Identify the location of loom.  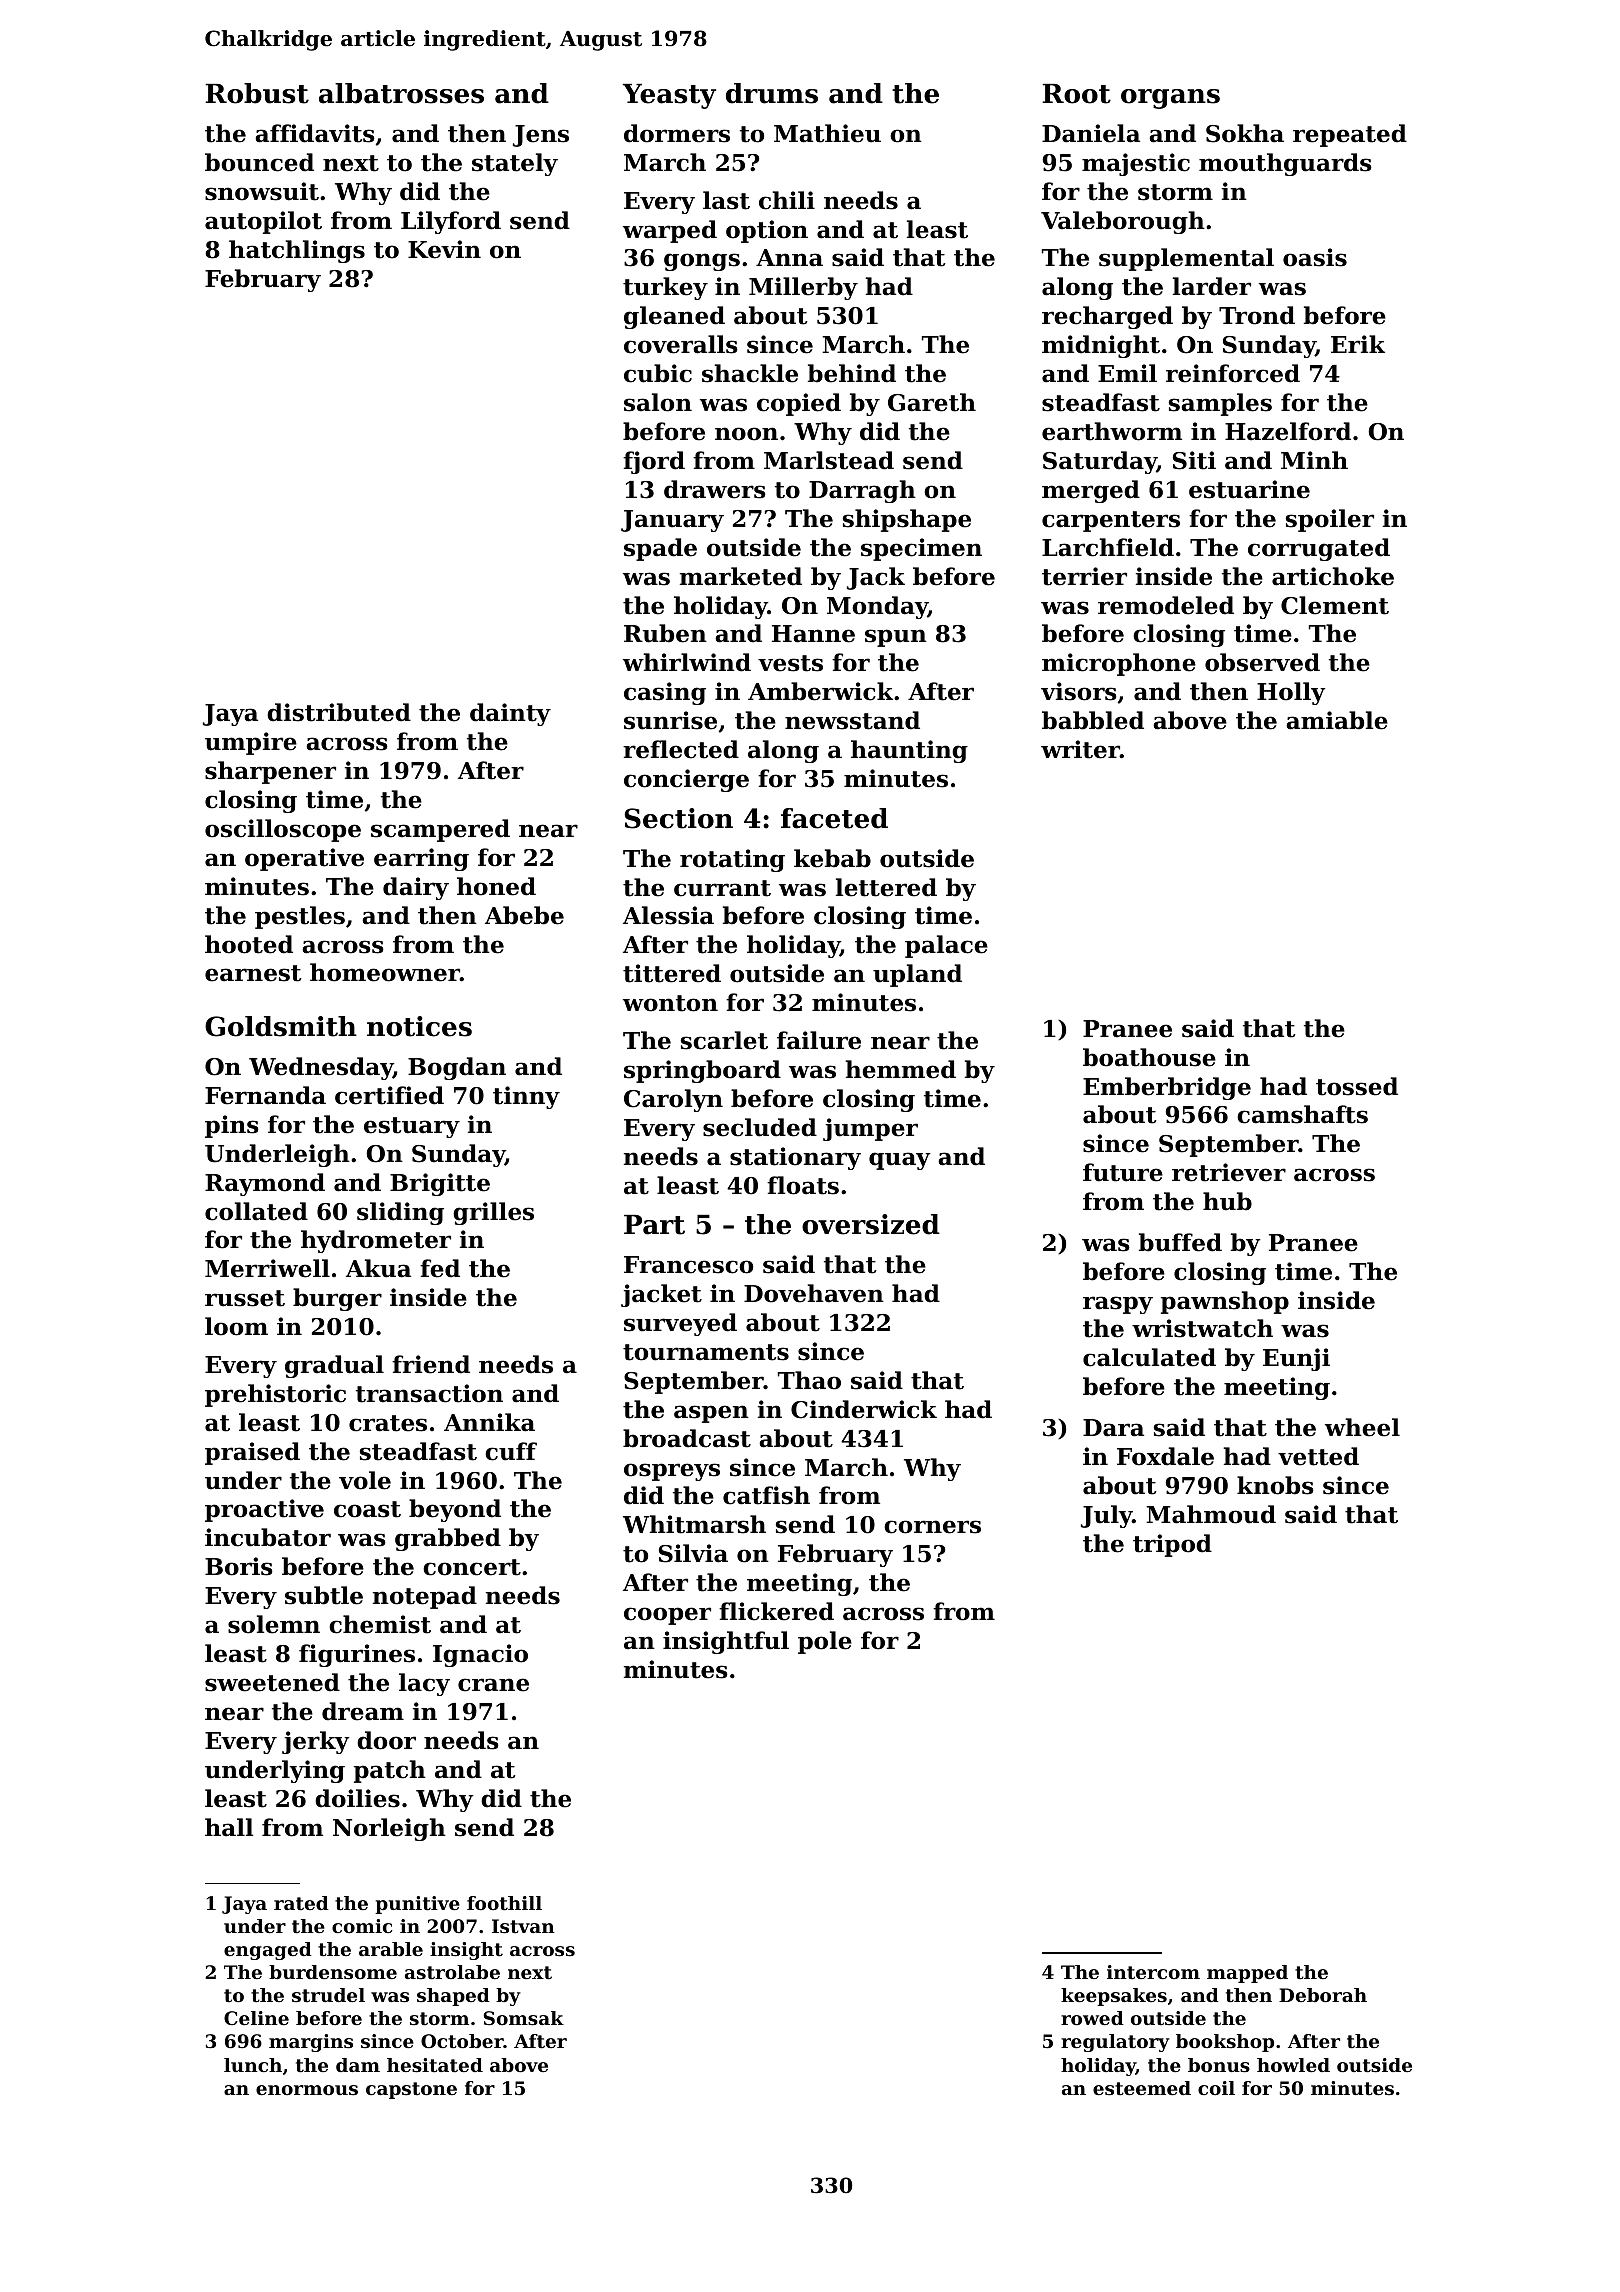
(236, 1326).
